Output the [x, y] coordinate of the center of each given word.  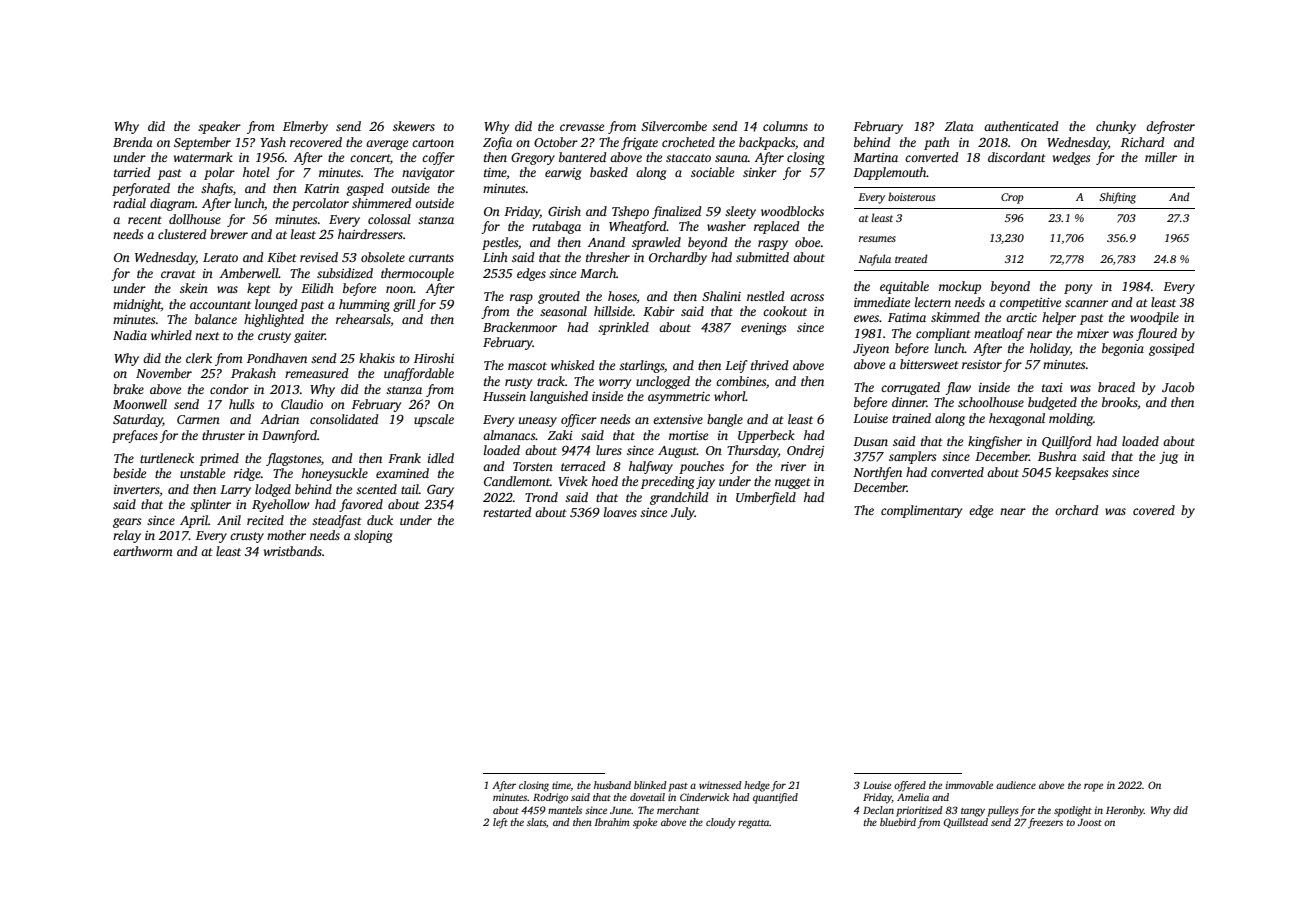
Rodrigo [550, 798]
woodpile [1154, 318]
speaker [219, 127]
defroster [1170, 127]
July [683, 513]
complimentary [921, 511]
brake [128, 389]
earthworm [143, 551]
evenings [763, 329]
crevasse [582, 127]
